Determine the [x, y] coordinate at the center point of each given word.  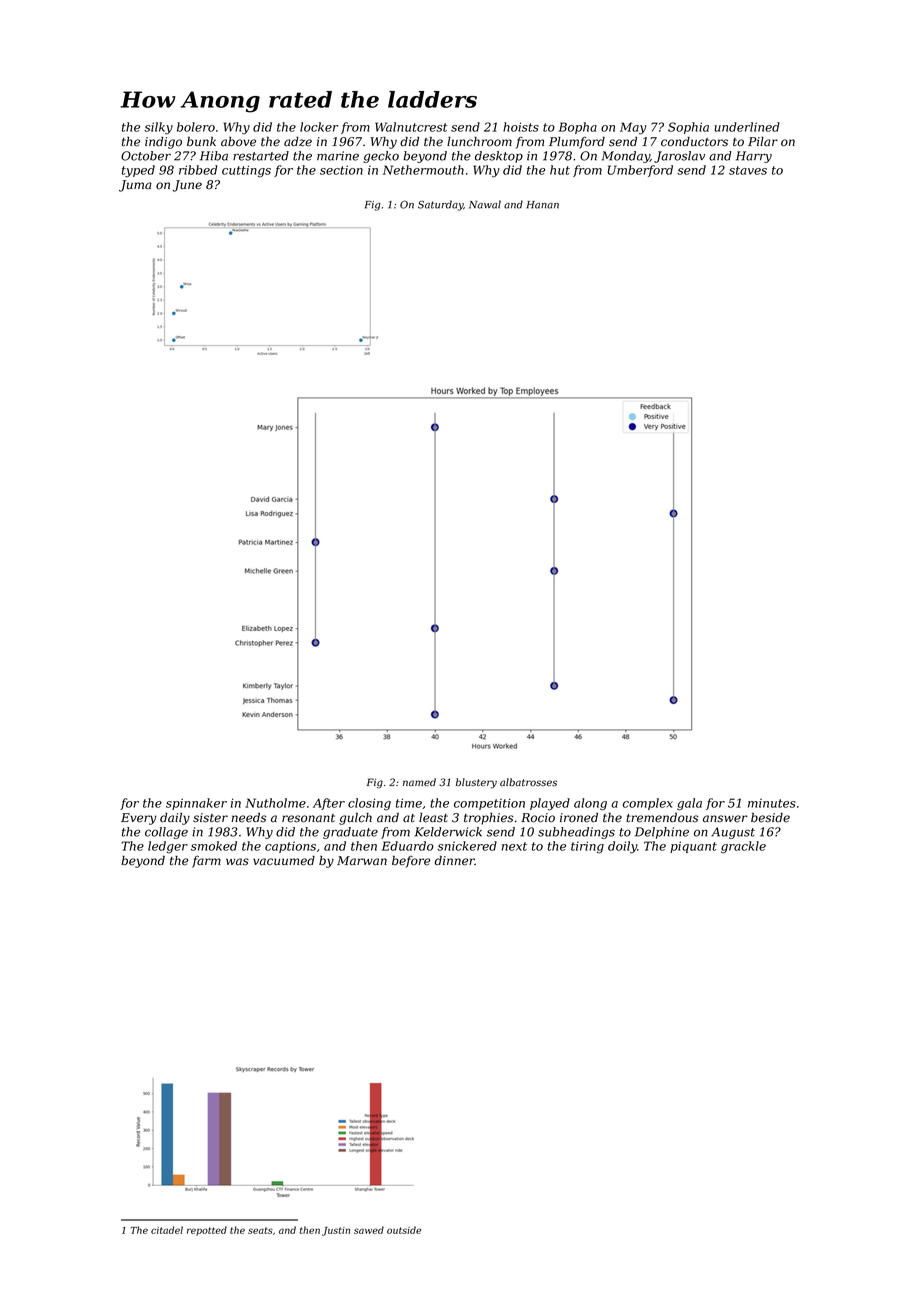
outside [404, 1230]
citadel [167, 1230]
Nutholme [275, 803]
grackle [743, 847]
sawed [369, 1230]
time [409, 803]
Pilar [763, 142]
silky [158, 128]
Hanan [542, 205]
